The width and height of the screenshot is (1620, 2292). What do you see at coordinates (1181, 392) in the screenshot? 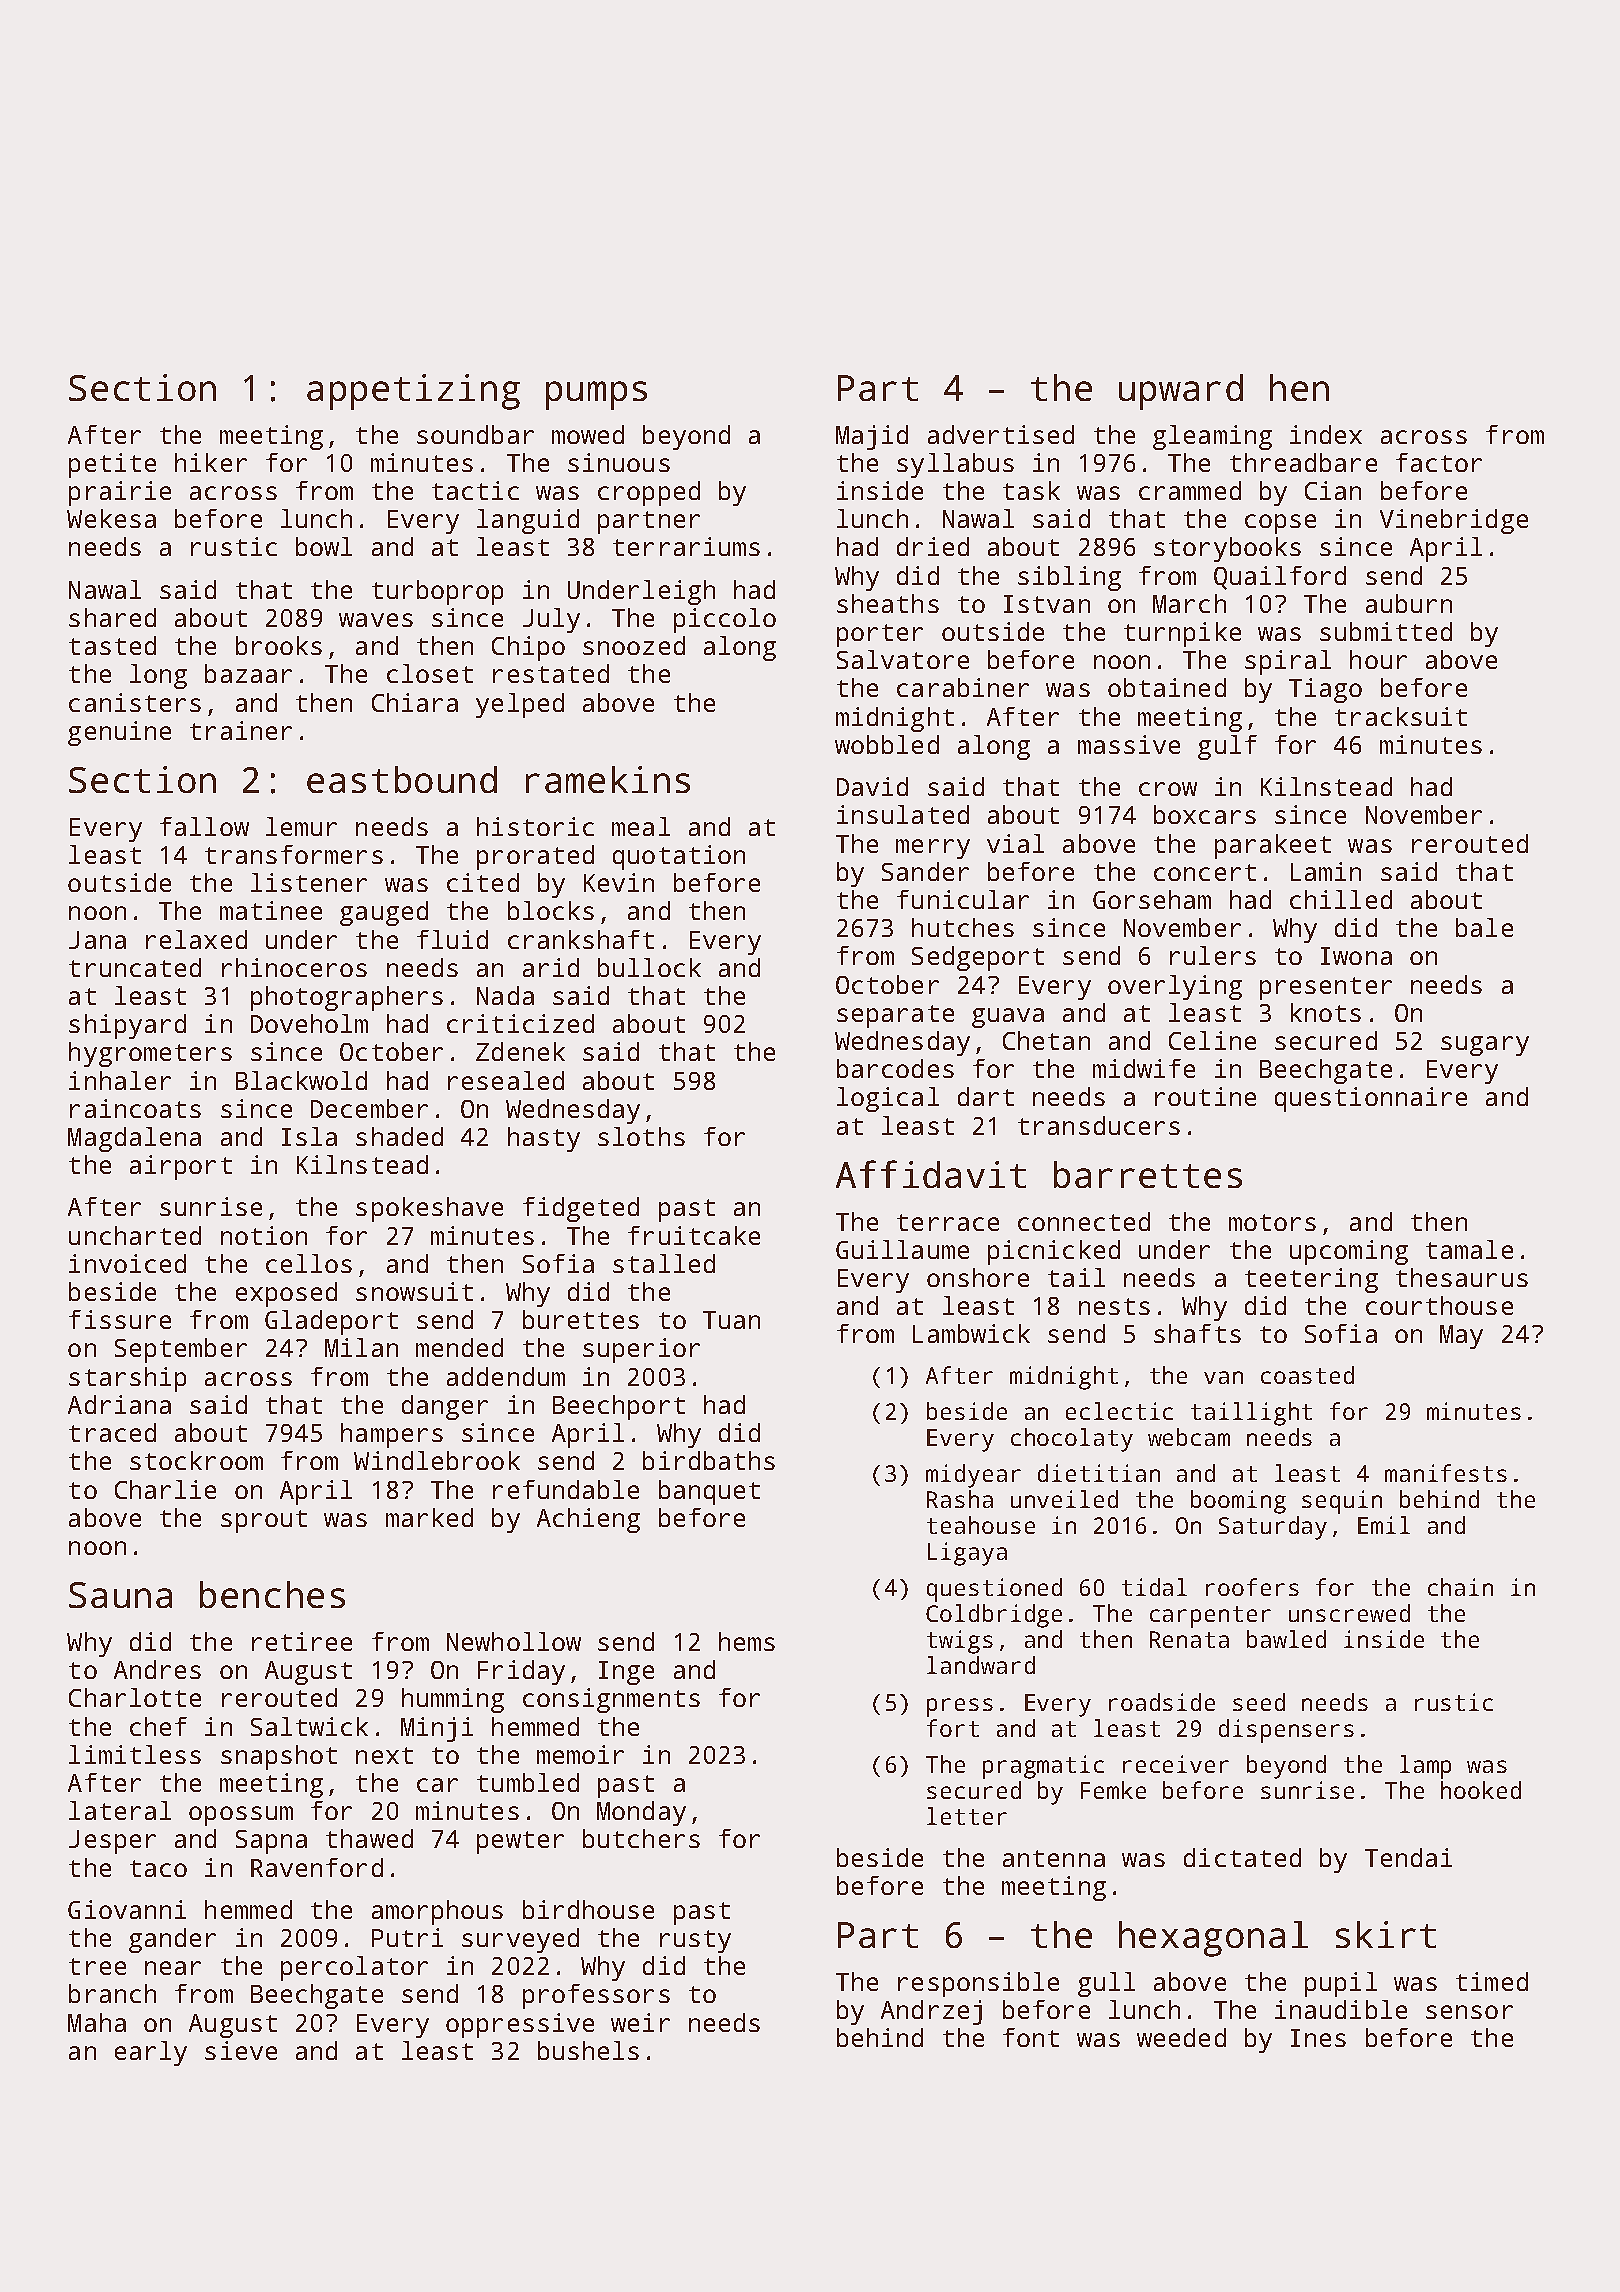
I see `upward` at bounding box center [1181, 392].
